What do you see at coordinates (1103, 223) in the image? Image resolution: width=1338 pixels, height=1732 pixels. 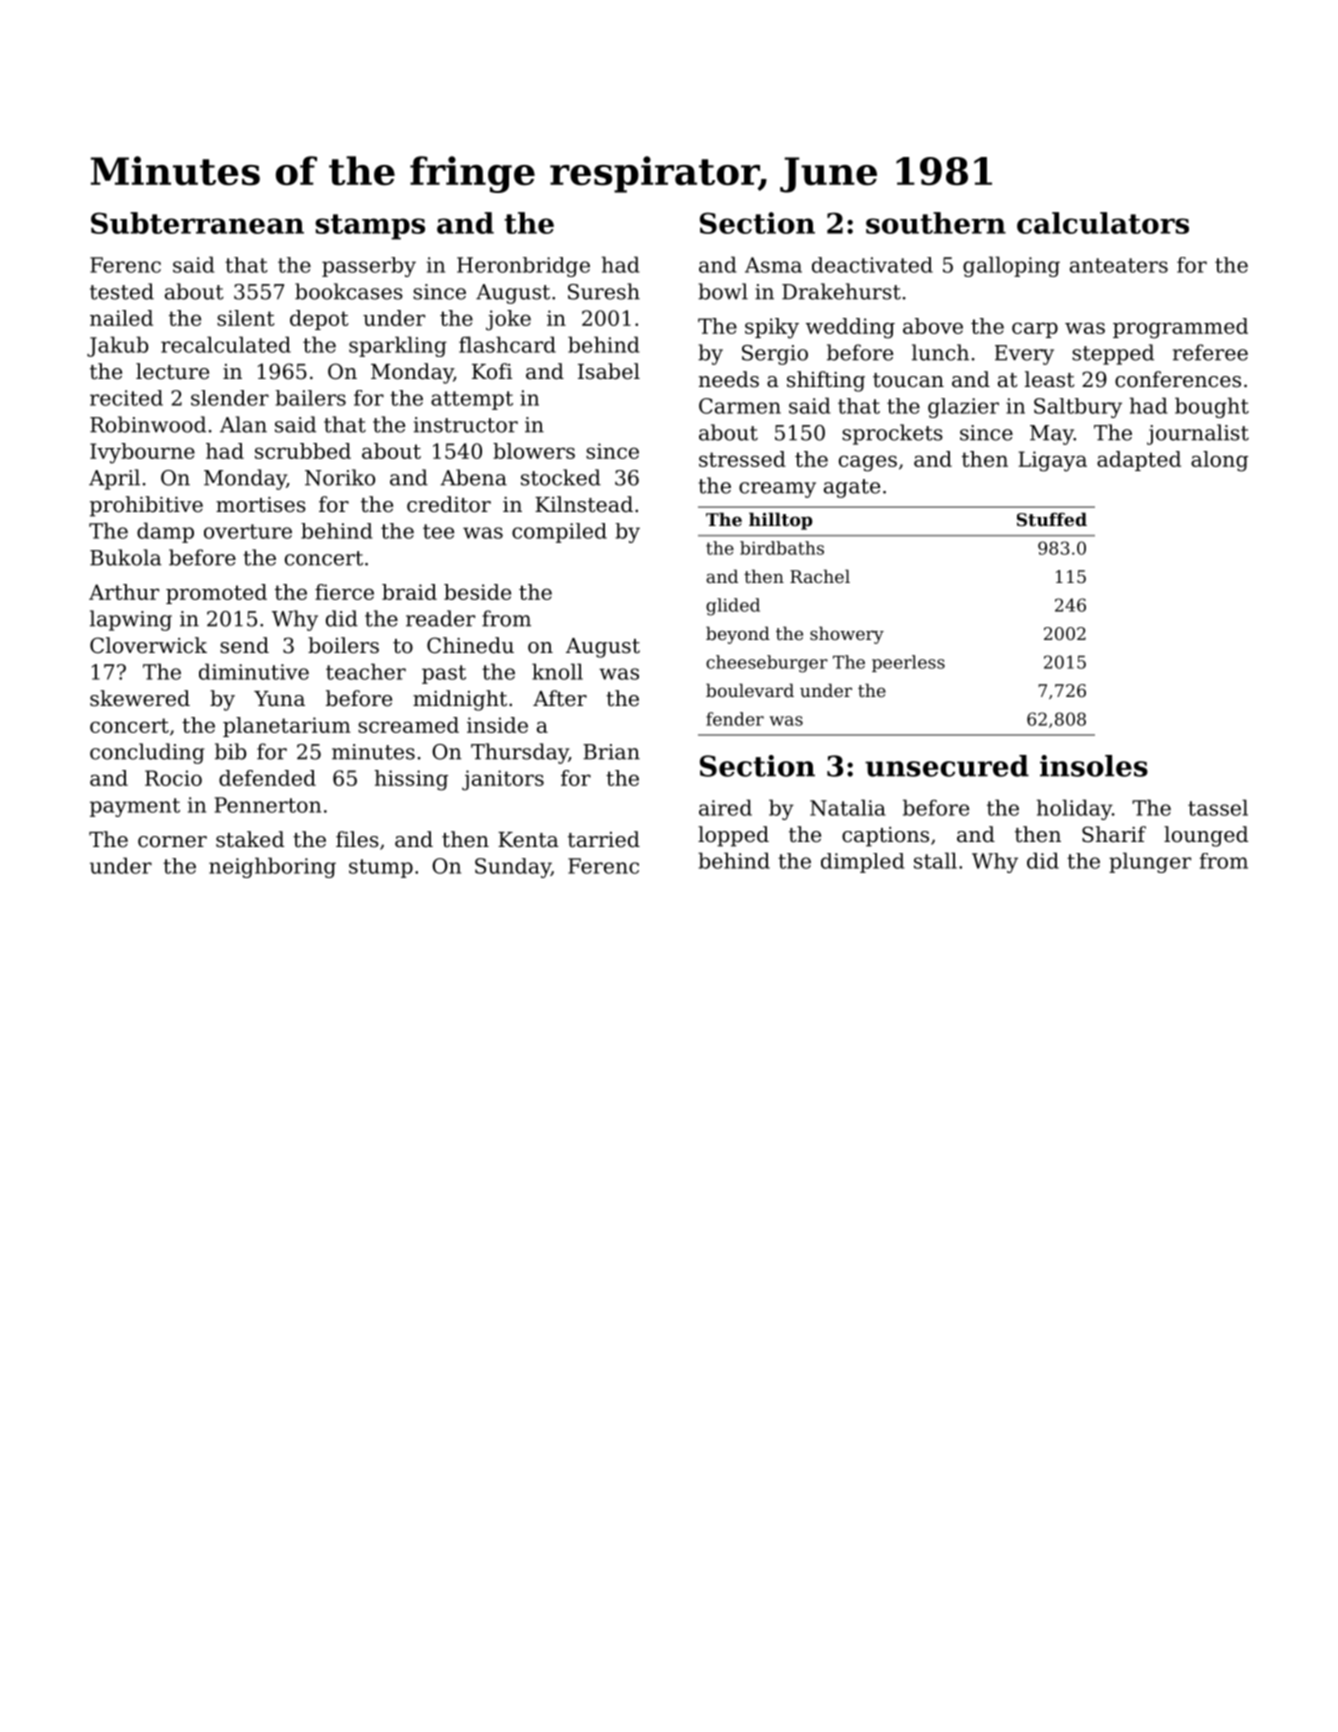 I see `calculators` at bounding box center [1103, 223].
